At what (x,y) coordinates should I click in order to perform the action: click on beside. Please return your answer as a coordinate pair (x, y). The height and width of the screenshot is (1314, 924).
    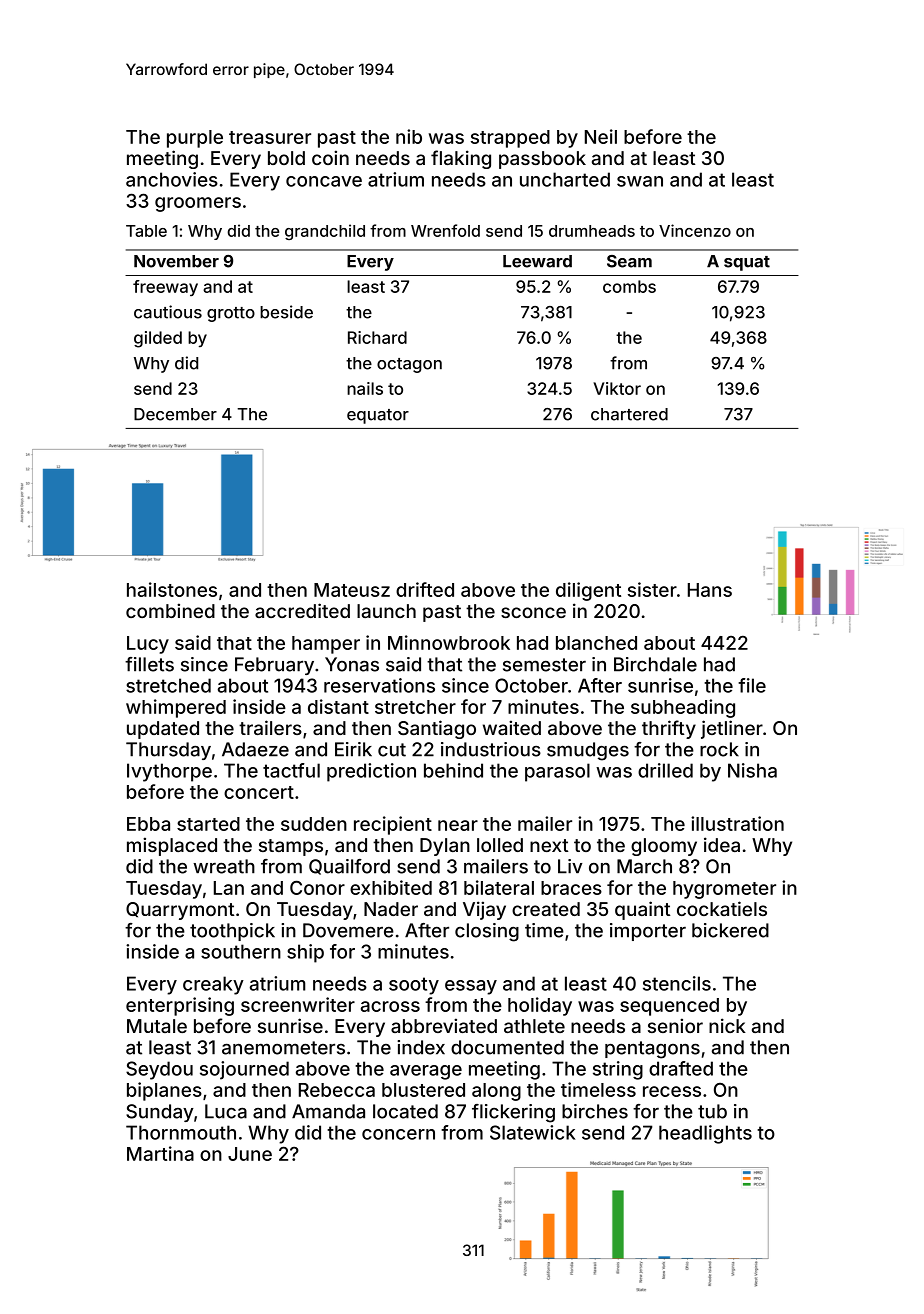
    Looking at the image, I should click on (286, 312).
